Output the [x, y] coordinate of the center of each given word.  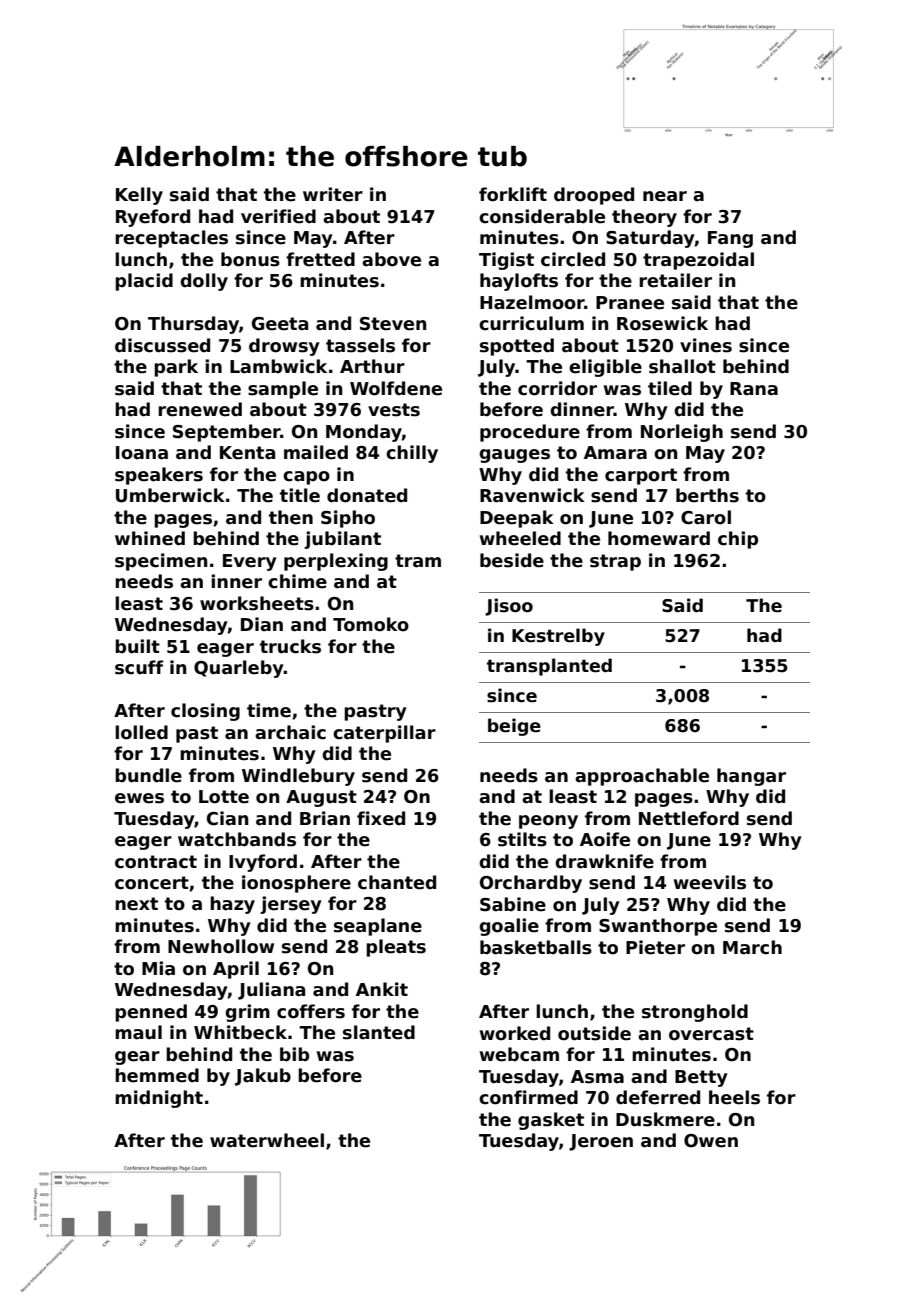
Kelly [139, 196]
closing [205, 712]
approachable [642, 777]
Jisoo [509, 607]
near [665, 196]
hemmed [157, 1075]
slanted [379, 1032]
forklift [513, 194]
